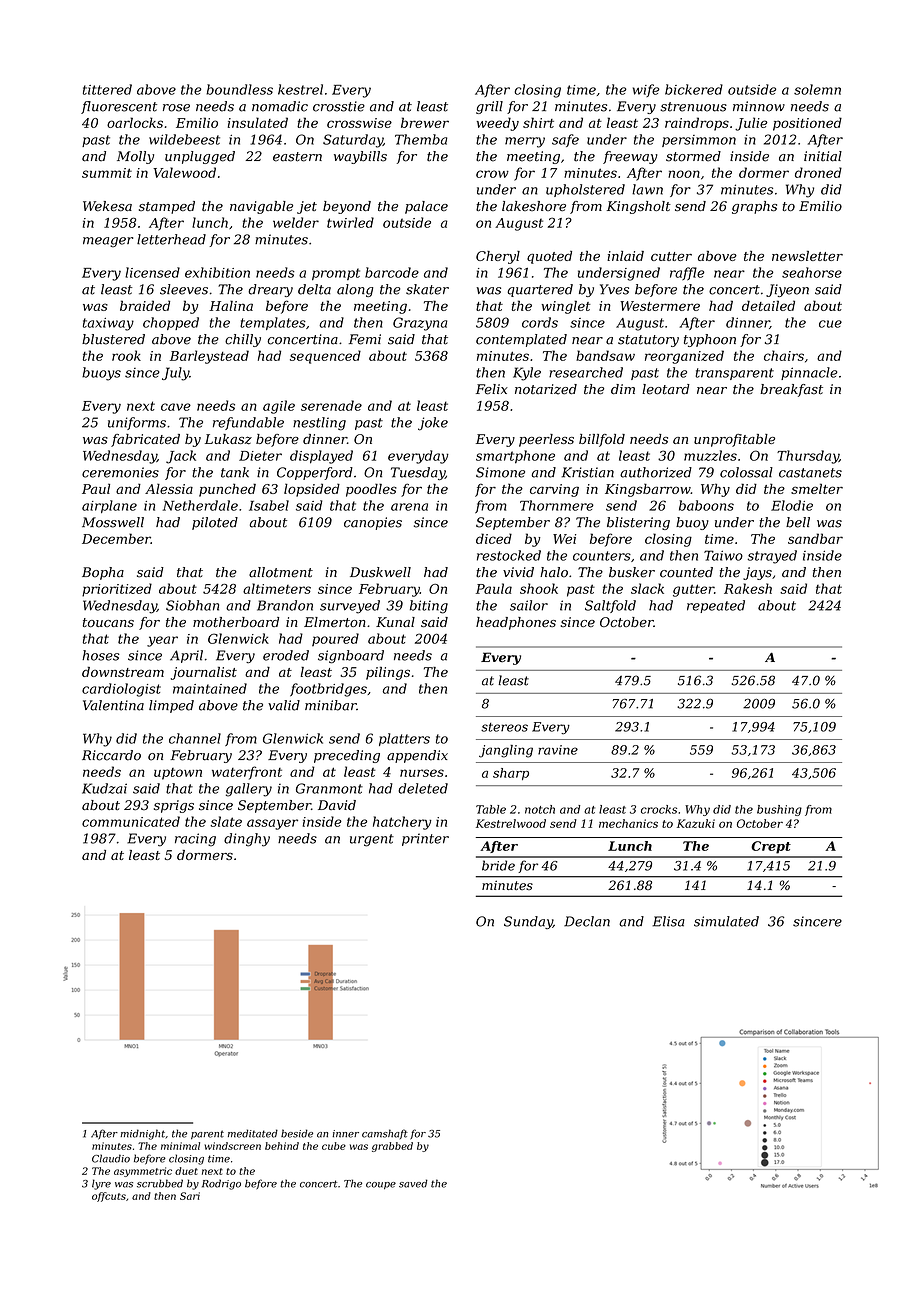 The height and width of the screenshot is (1308, 924). Describe the element at coordinates (381, 1186) in the screenshot. I see `coupe` at that location.
